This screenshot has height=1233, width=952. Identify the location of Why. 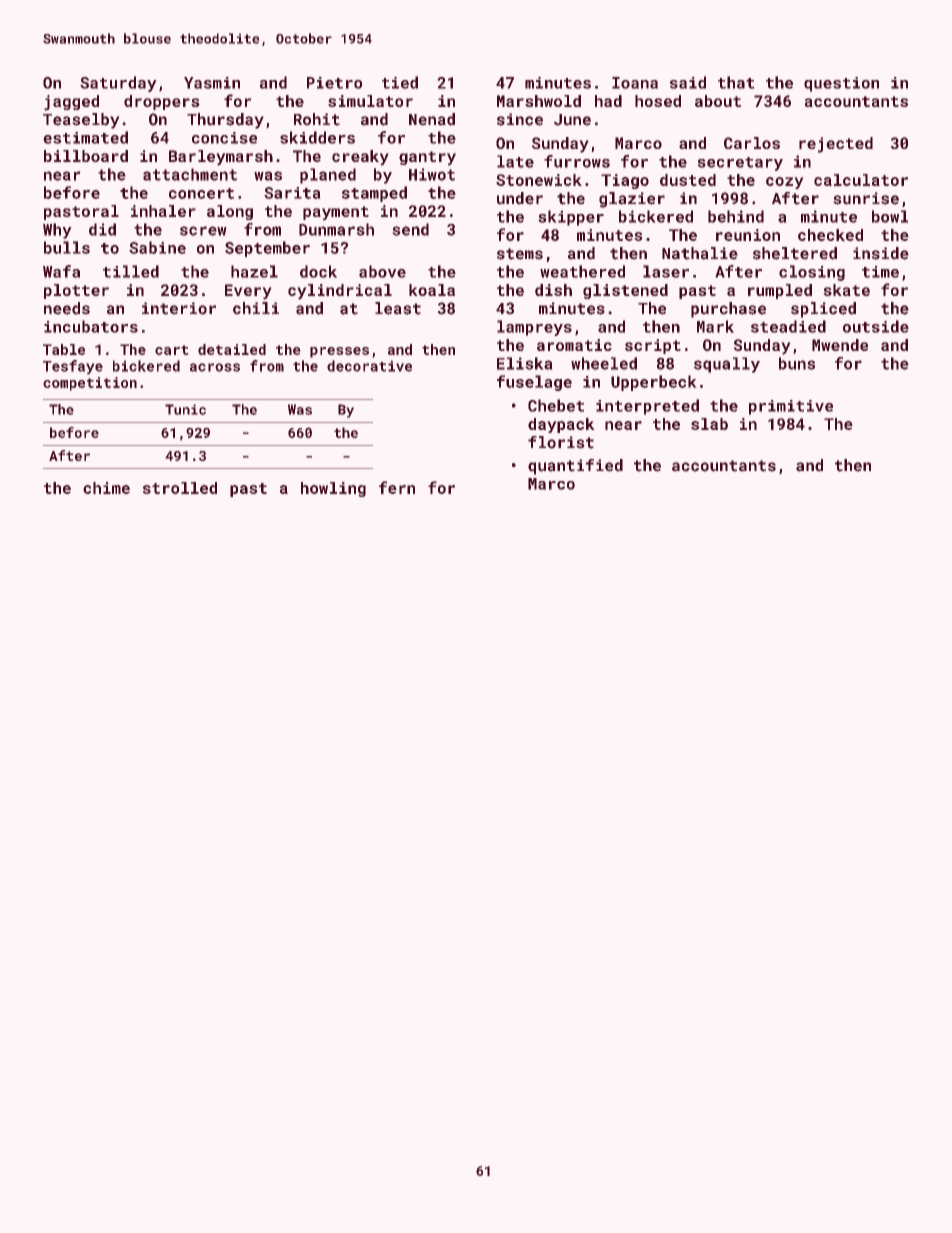
(57, 231).
